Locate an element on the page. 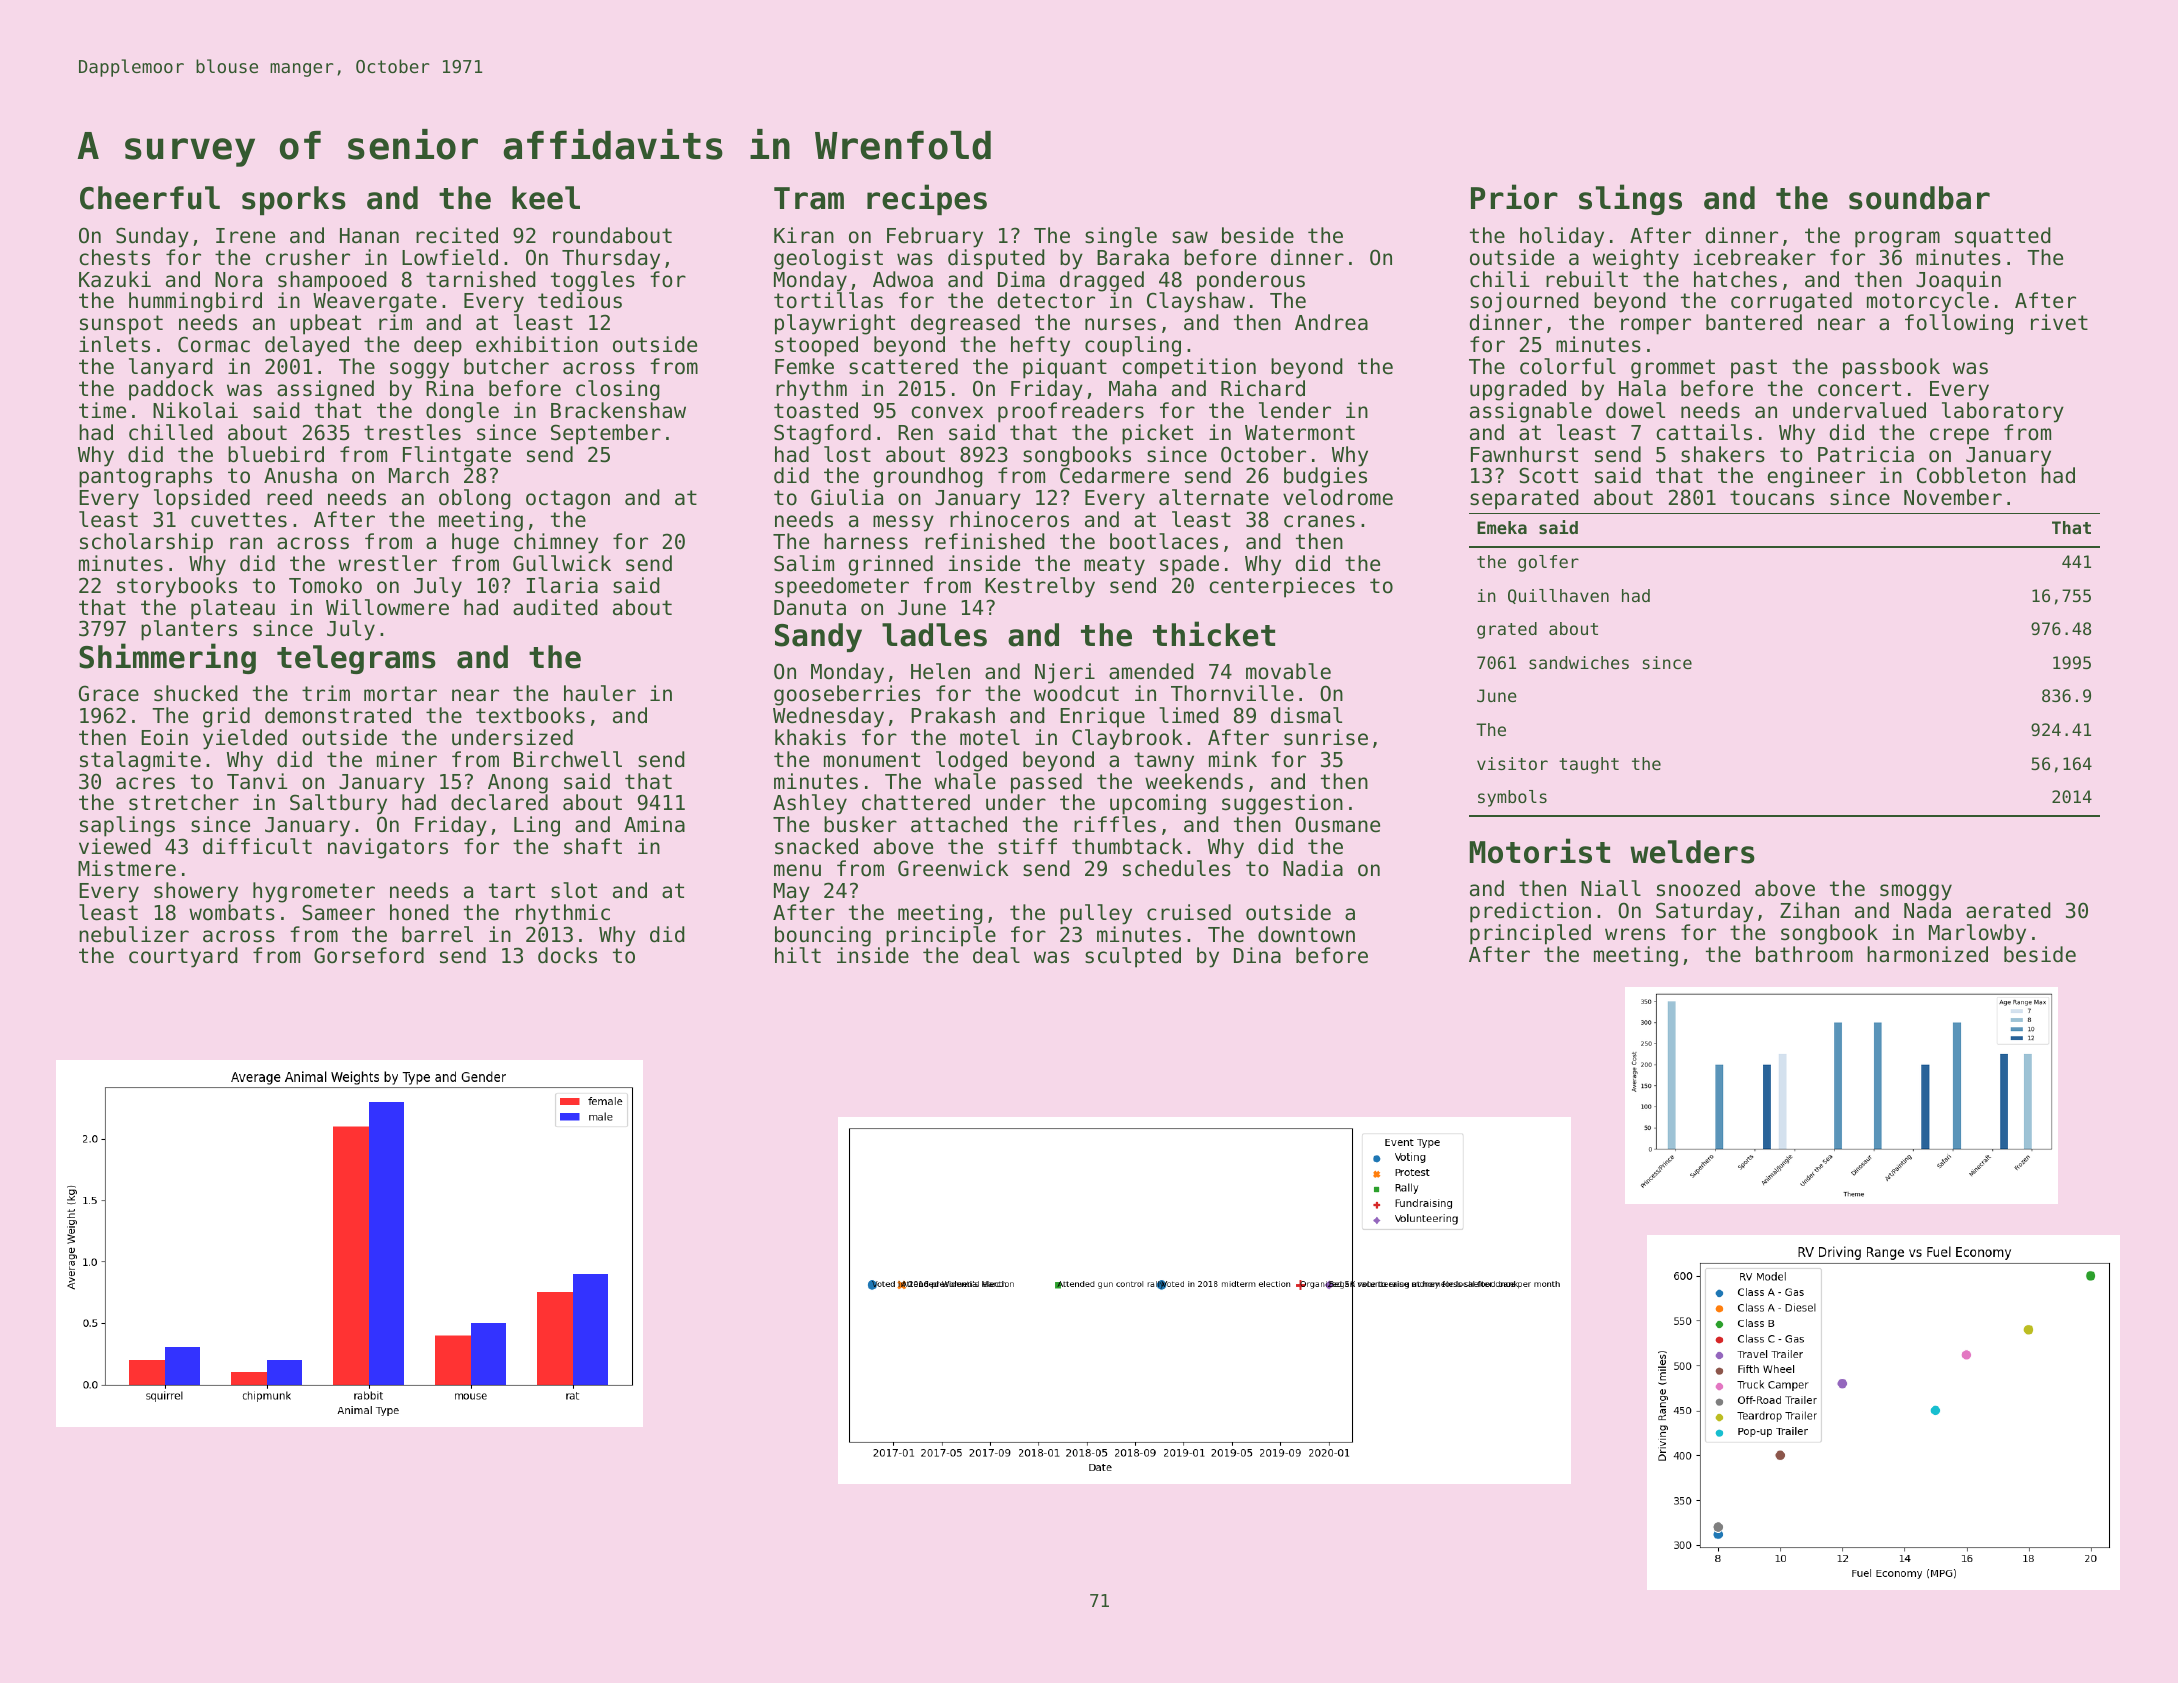 The image size is (2178, 1683). wrens is located at coordinates (1635, 934).
